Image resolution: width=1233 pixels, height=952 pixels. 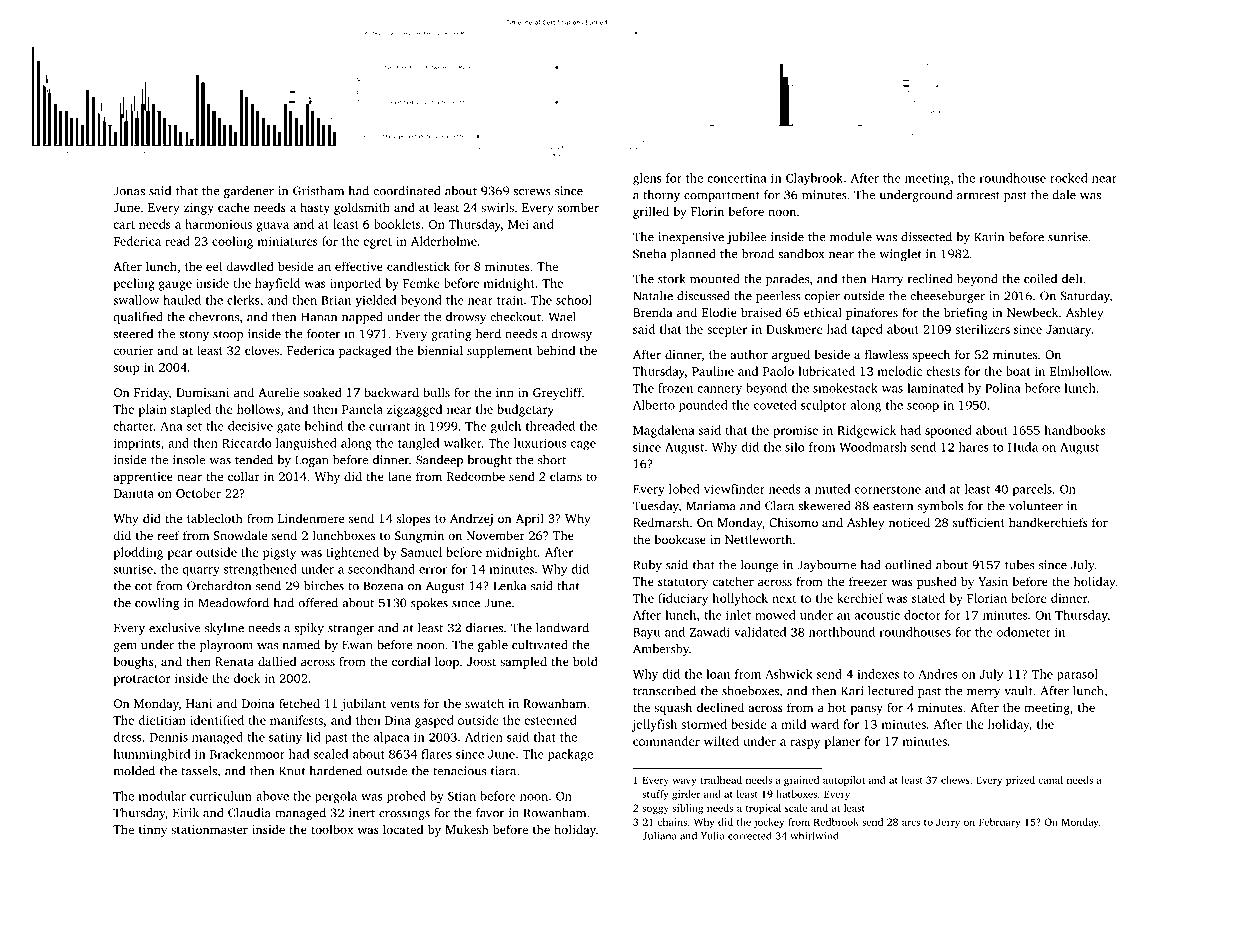 What do you see at coordinates (209, 829) in the page?
I see `stationmaster` at bounding box center [209, 829].
